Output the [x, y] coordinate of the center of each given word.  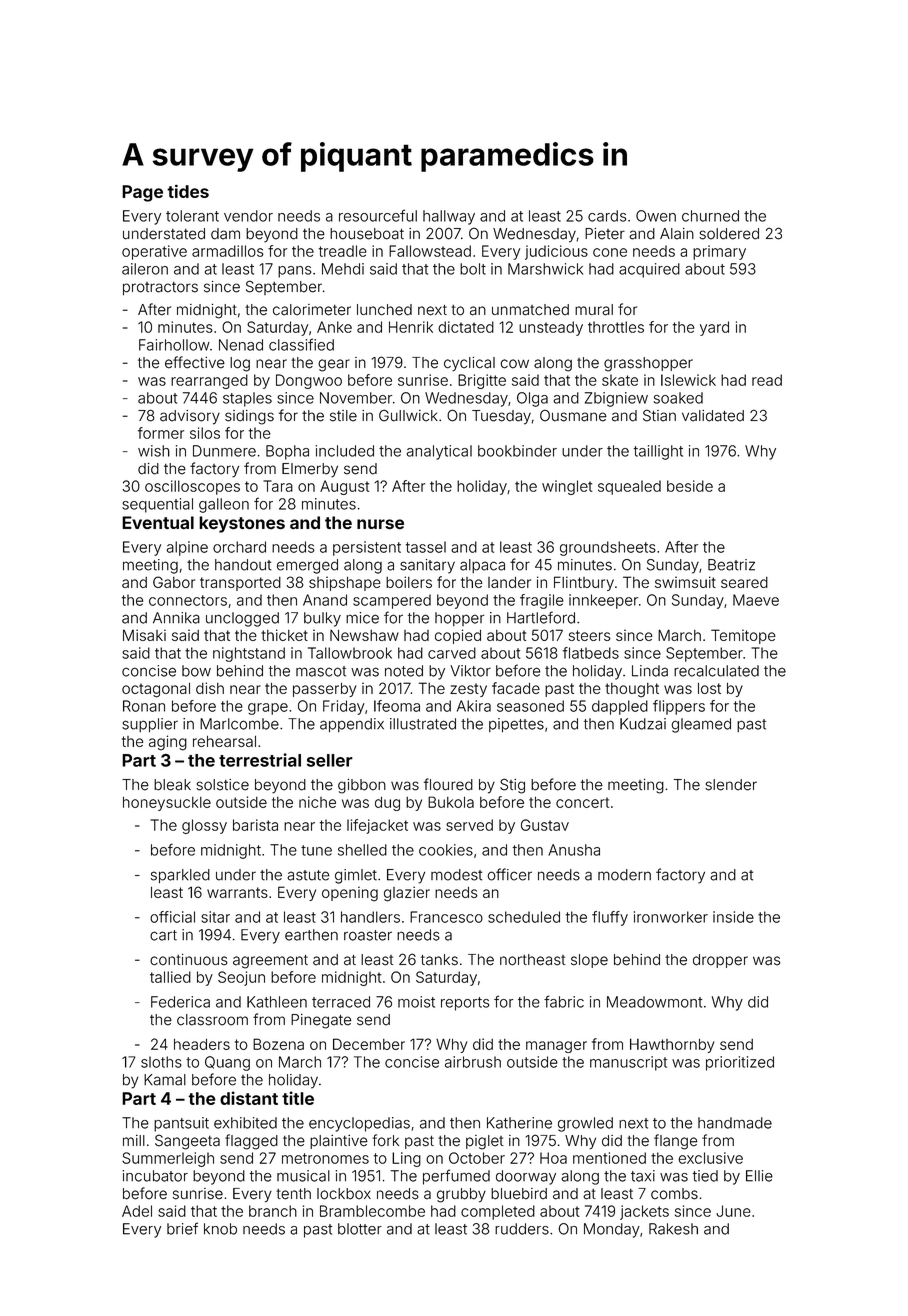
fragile [542, 601]
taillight [658, 452]
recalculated [716, 671]
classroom [212, 1020]
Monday [612, 1230]
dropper [720, 961]
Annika [176, 618]
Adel [137, 1211]
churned [710, 216]
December [369, 1044]
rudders [522, 1229]
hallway [449, 217]
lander [509, 582]
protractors [160, 288]
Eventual [158, 522]
